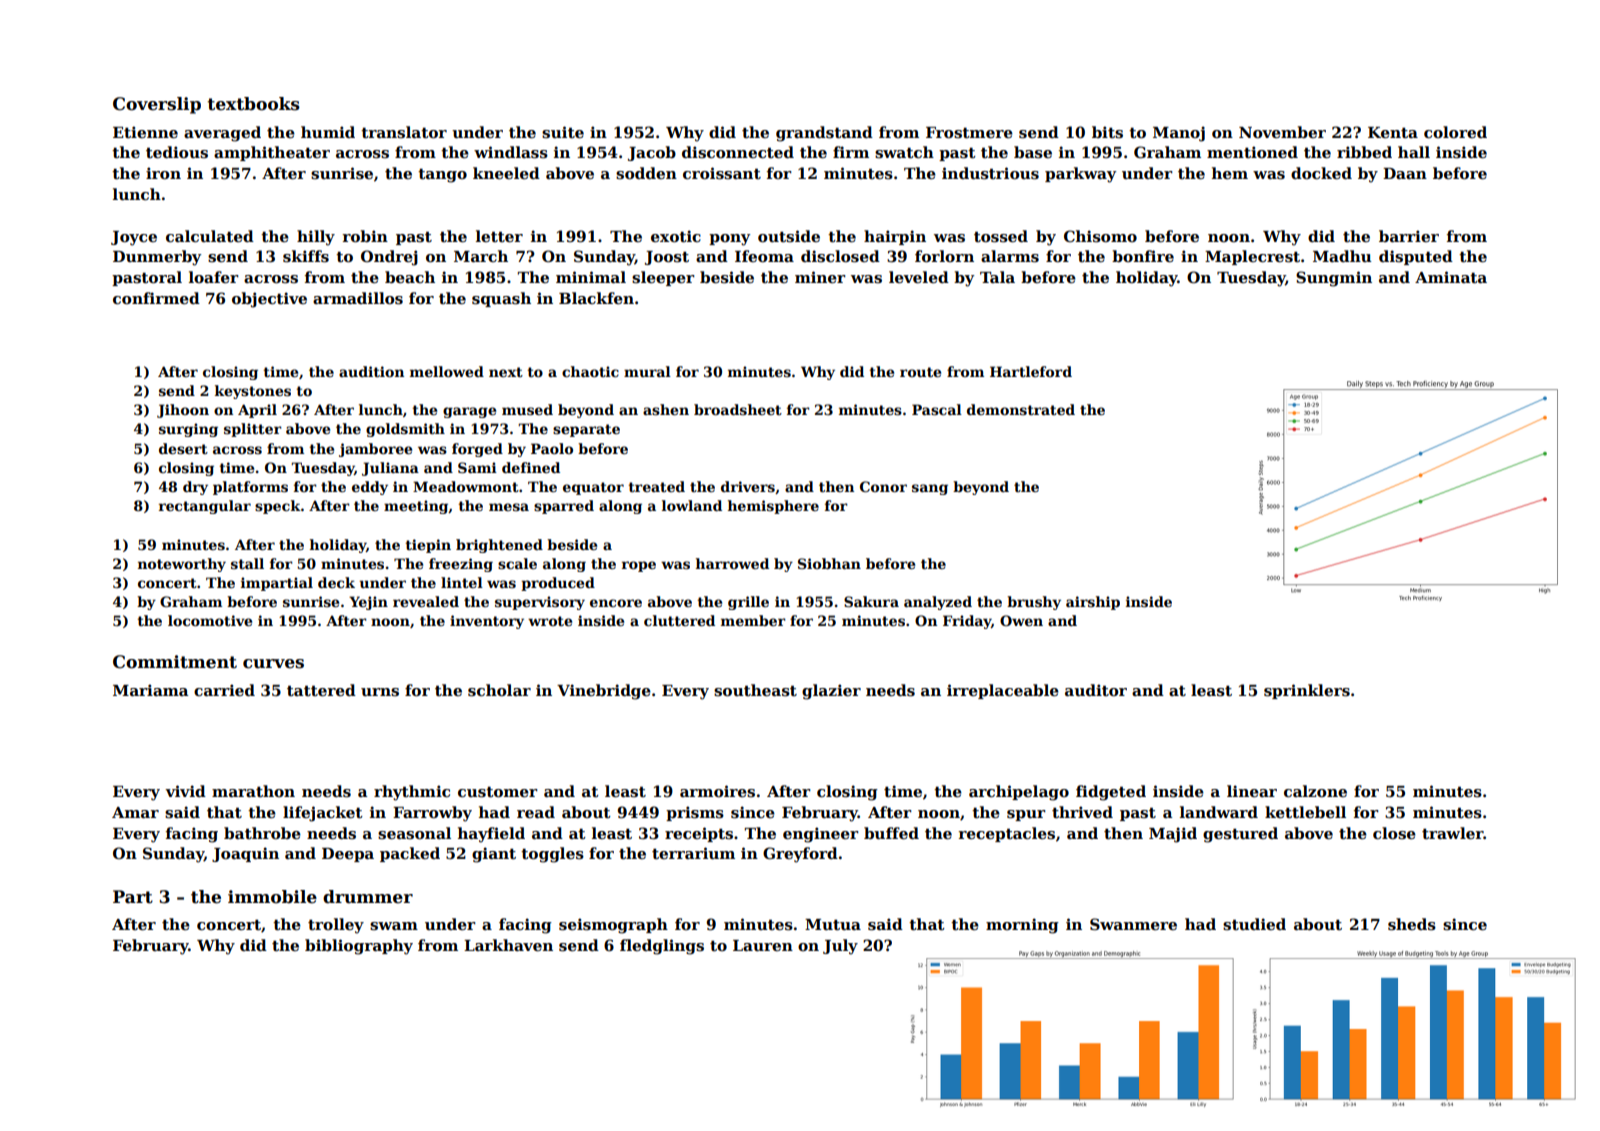 This page has width=1600, height=1131. I want to click on Ifeoma, so click(764, 256).
